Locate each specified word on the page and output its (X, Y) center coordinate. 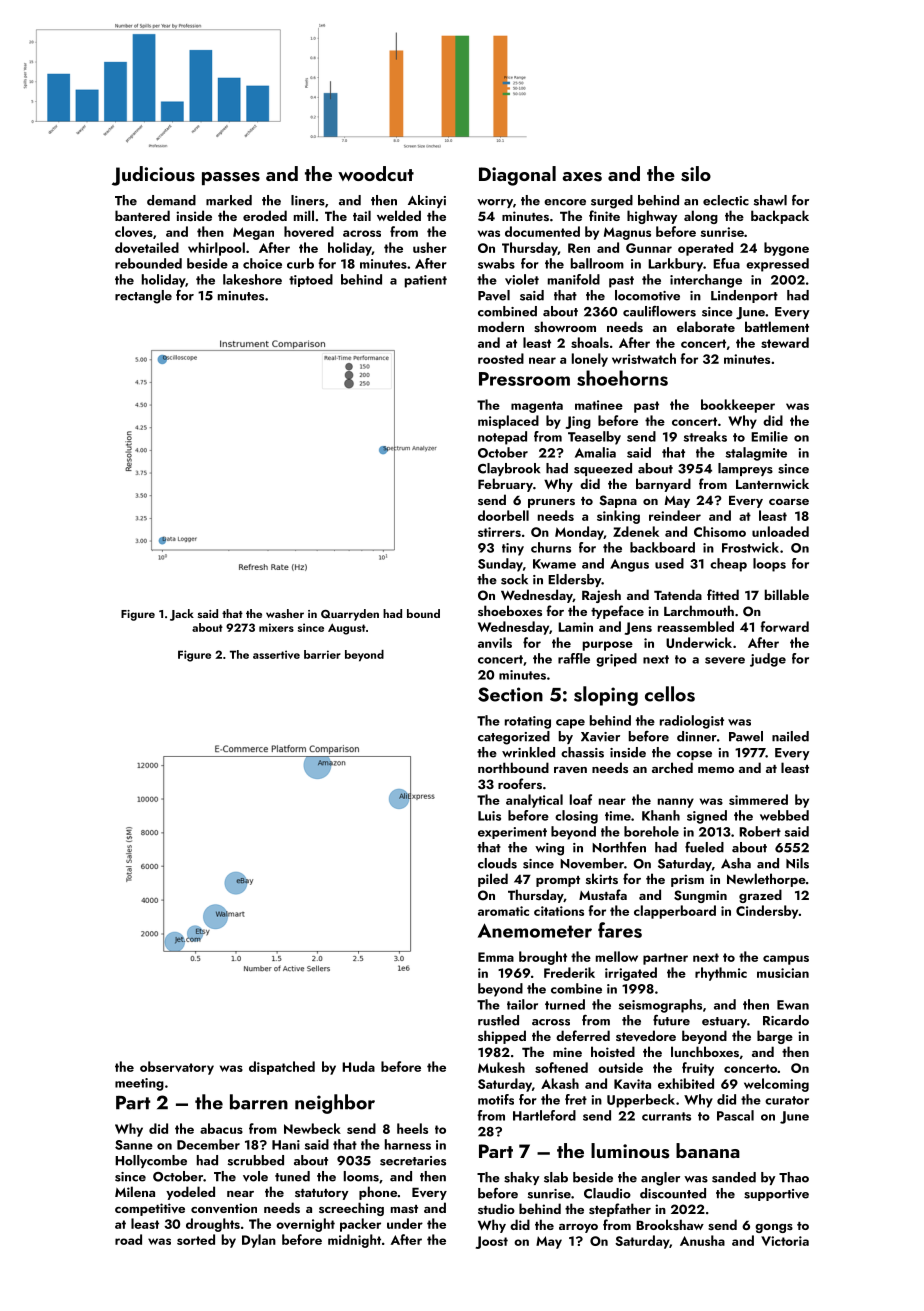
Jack (182, 615)
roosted (501, 358)
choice (262, 263)
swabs (496, 263)
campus (786, 960)
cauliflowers (659, 311)
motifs (496, 1099)
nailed (790, 736)
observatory (177, 1068)
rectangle (143, 297)
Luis (489, 816)
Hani (286, 1145)
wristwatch (644, 358)
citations (559, 911)
